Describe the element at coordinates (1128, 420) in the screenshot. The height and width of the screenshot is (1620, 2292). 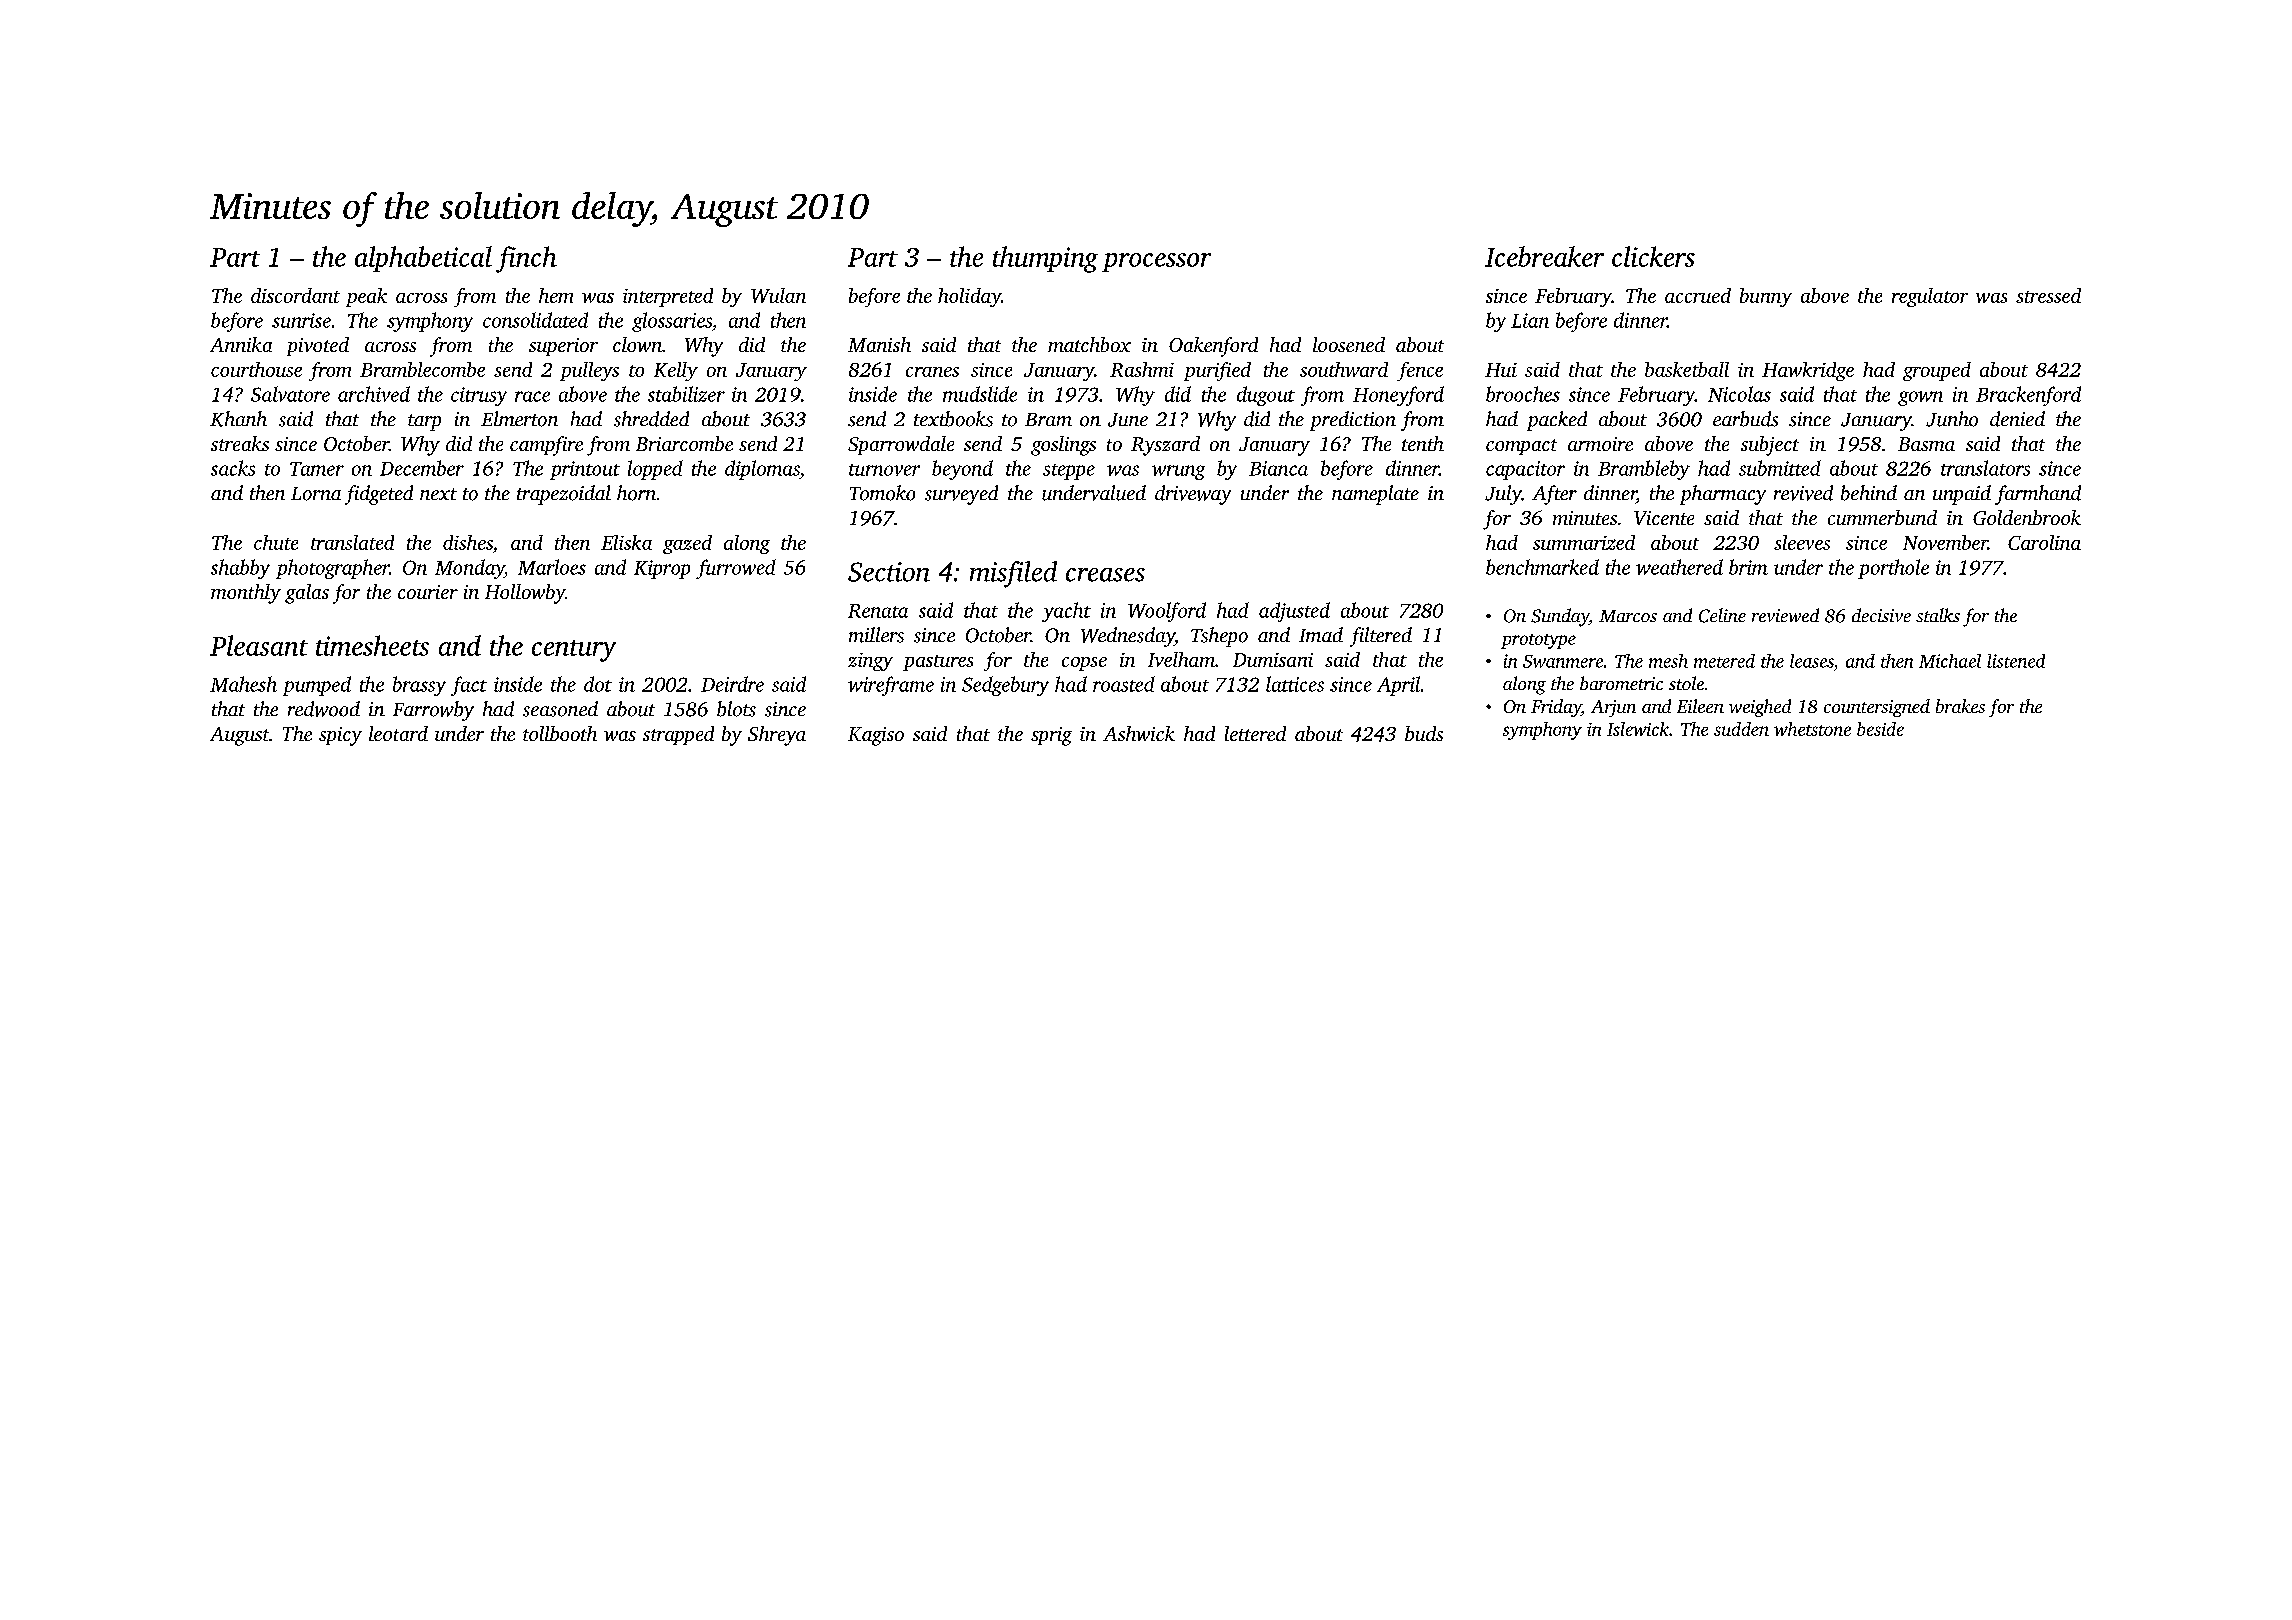
I see `June` at that location.
